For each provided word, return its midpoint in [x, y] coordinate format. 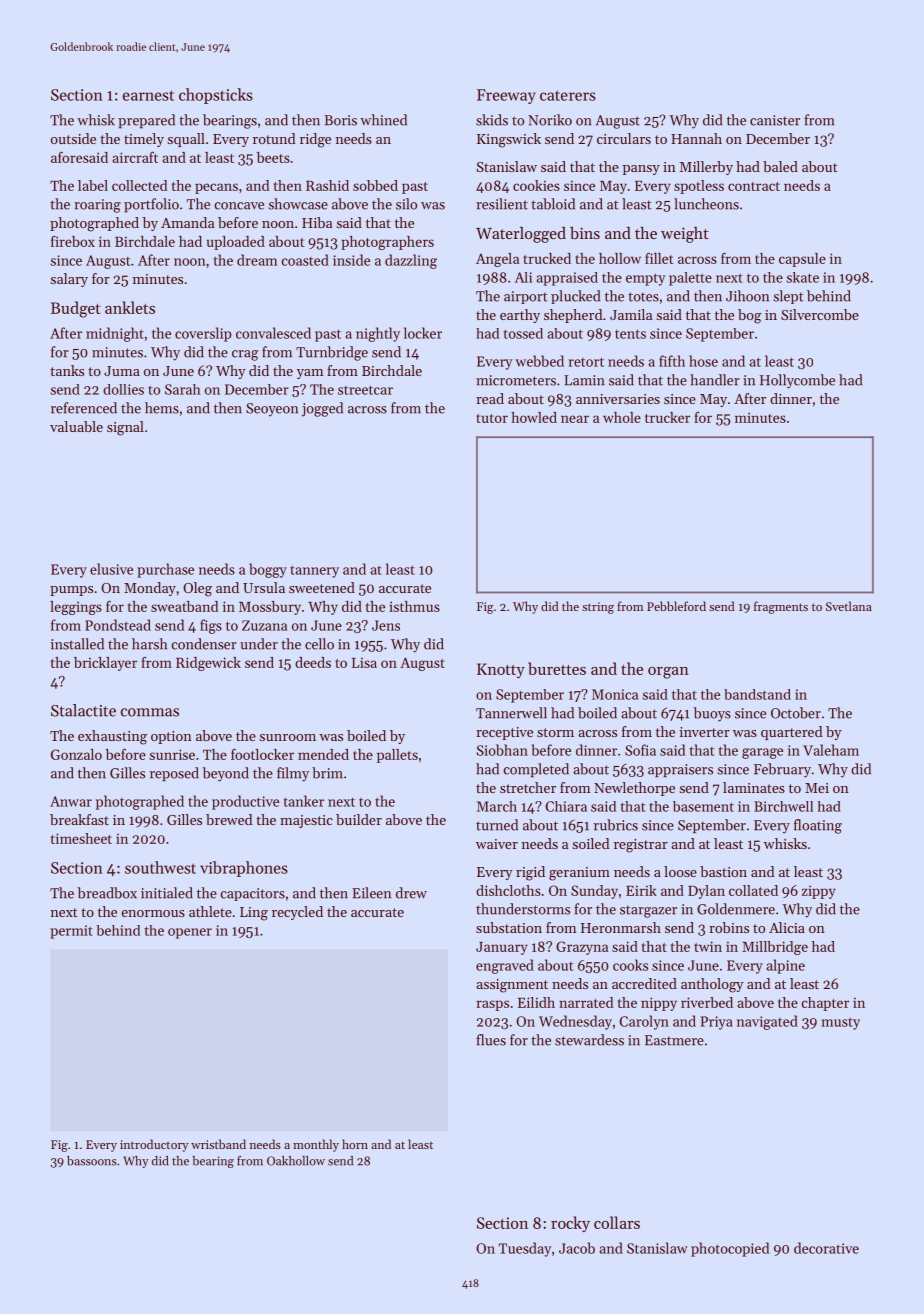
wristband [218, 1144]
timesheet [81, 838]
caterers [568, 95]
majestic [306, 821]
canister [775, 120]
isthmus [414, 606]
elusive [111, 569]
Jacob [577, 1248]
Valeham [831, 750]
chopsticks [216, 96]
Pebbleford [676, 606]
